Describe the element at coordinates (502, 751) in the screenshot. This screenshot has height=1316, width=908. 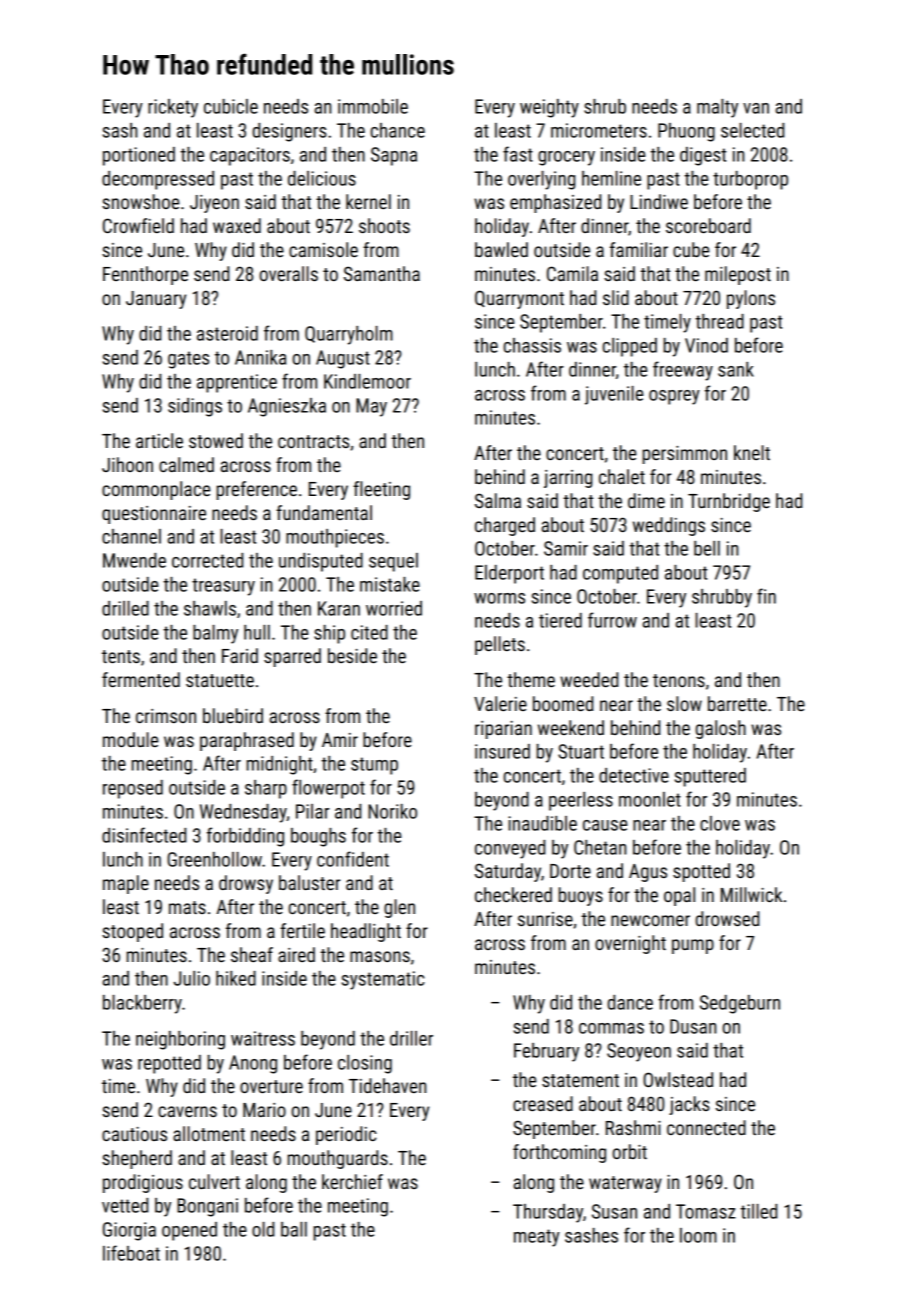
I see `insured` at that location.
